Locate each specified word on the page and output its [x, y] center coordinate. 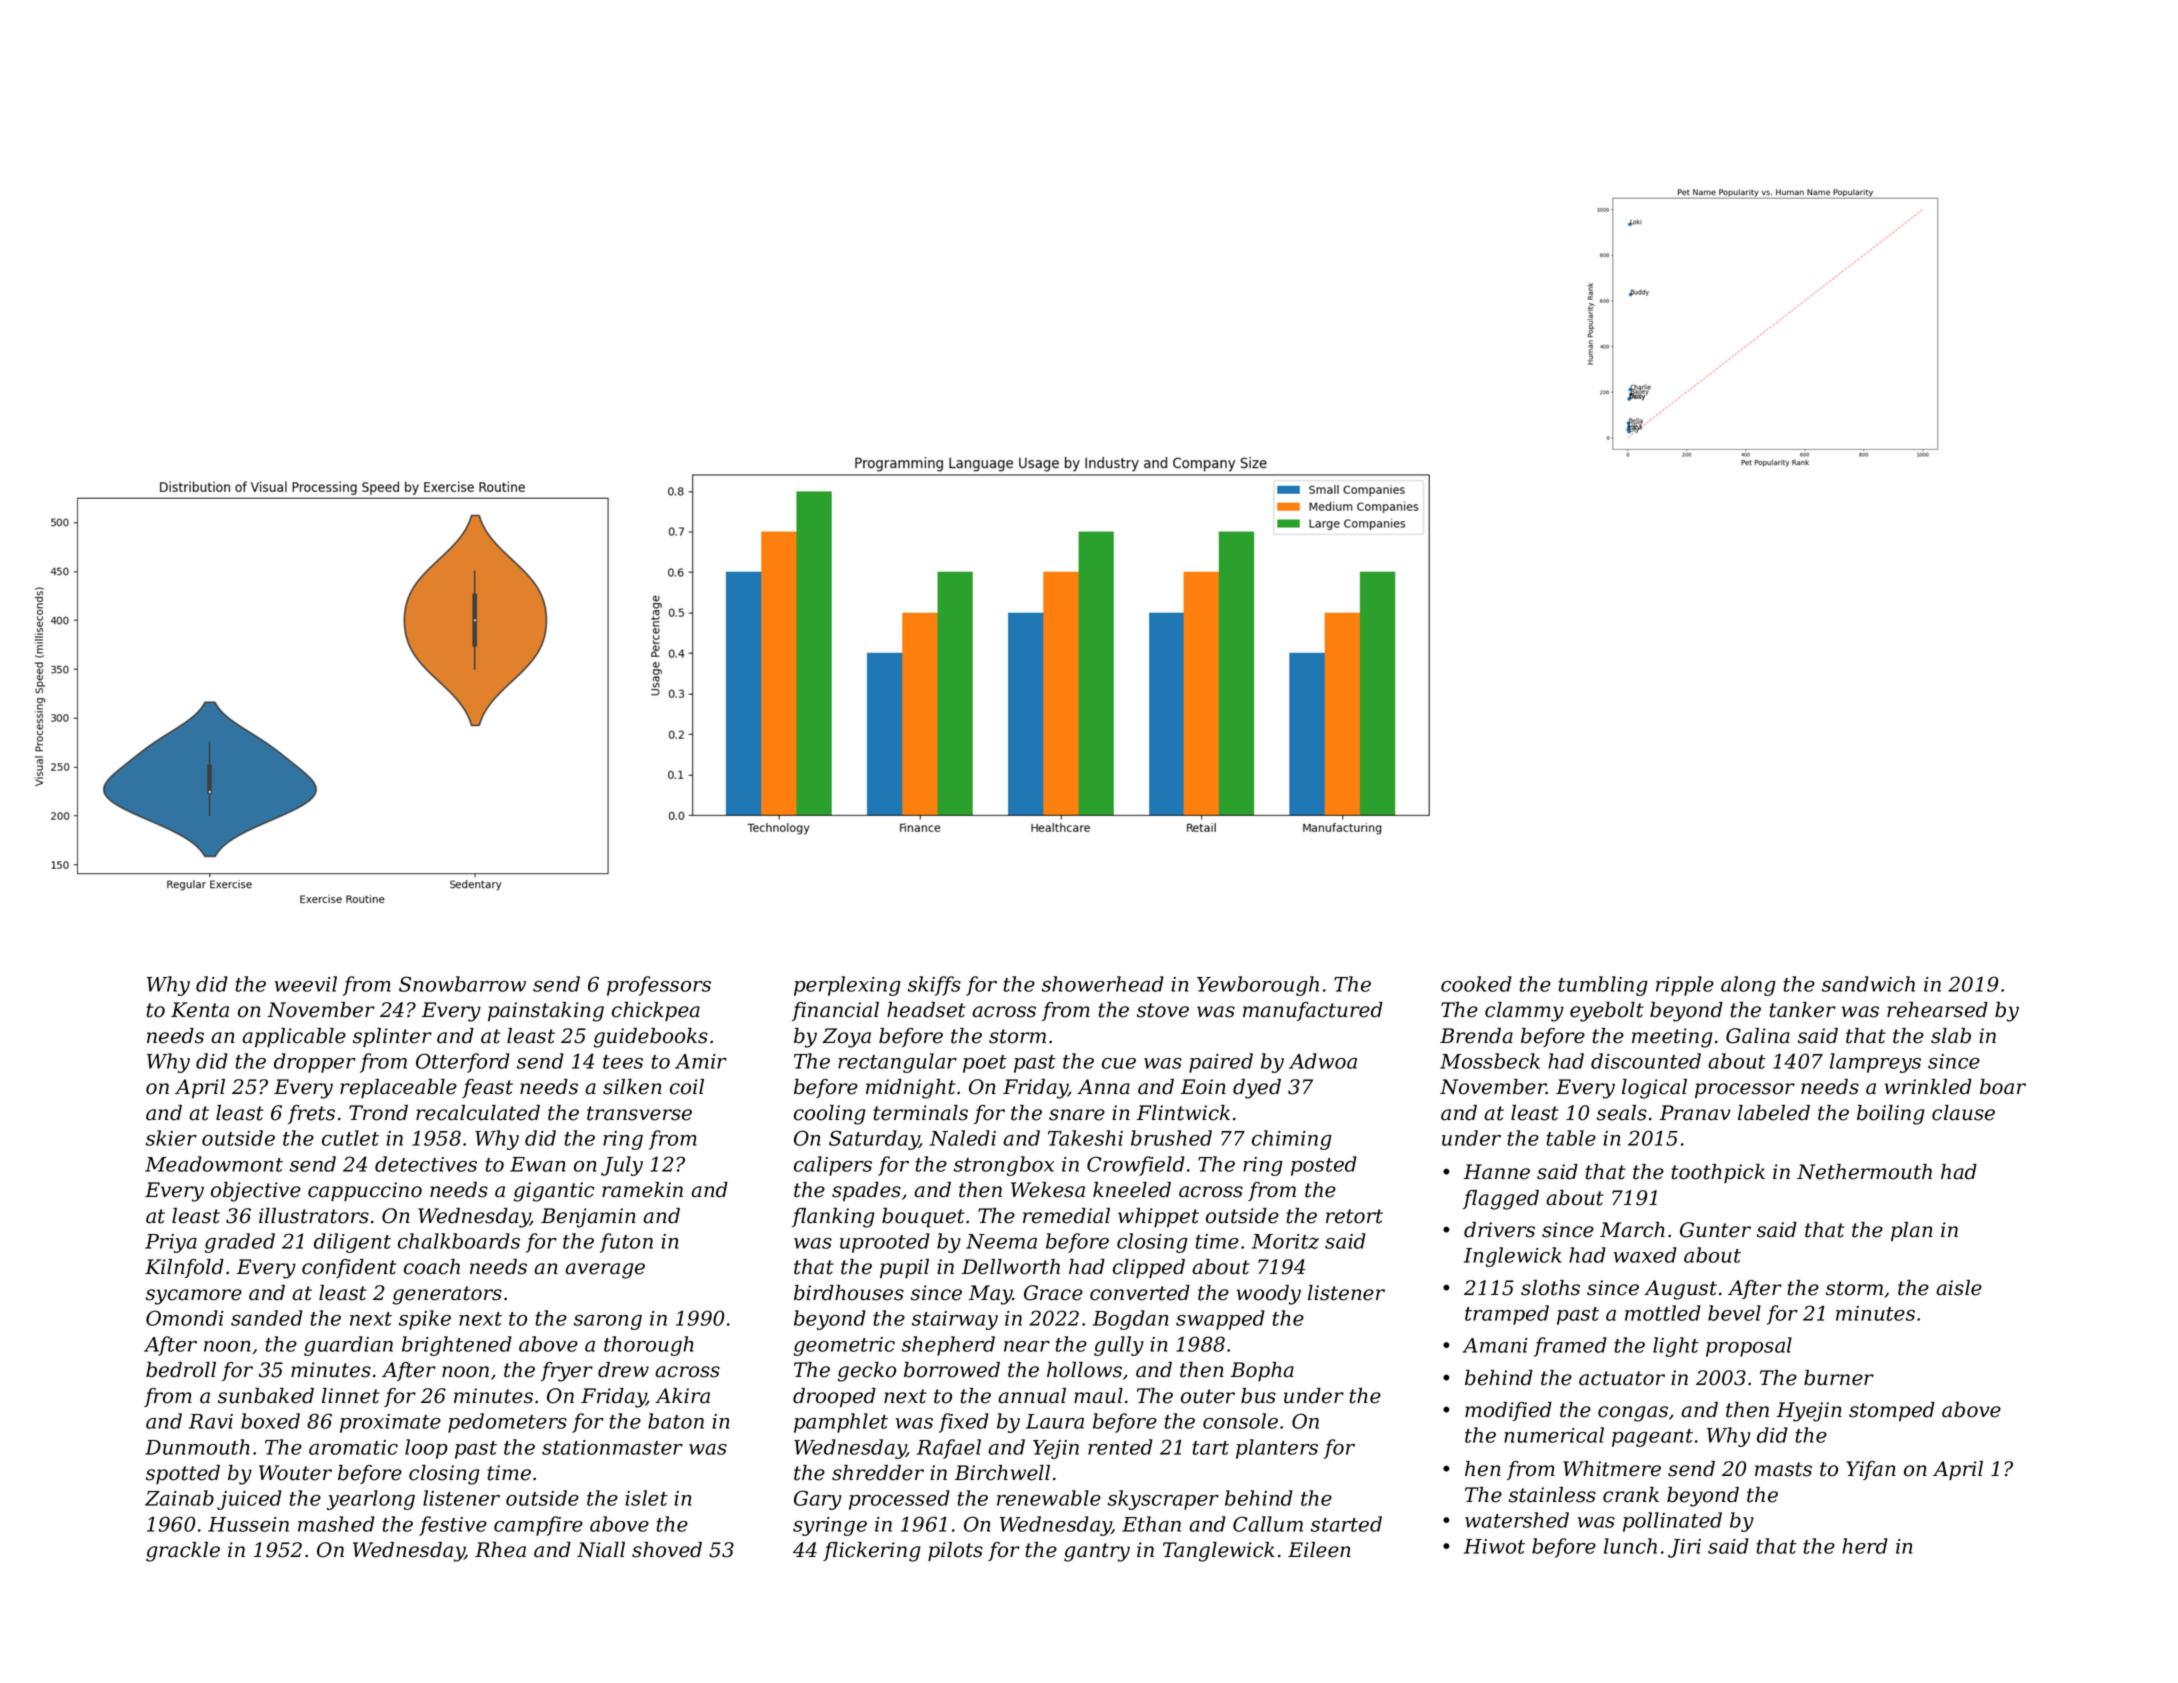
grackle [183, 1552]
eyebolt [1607, 1012]
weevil [306, 984]
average [605, 1271]
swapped [1220, 1320]
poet [985, 1064]
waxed [1645, 1255]
